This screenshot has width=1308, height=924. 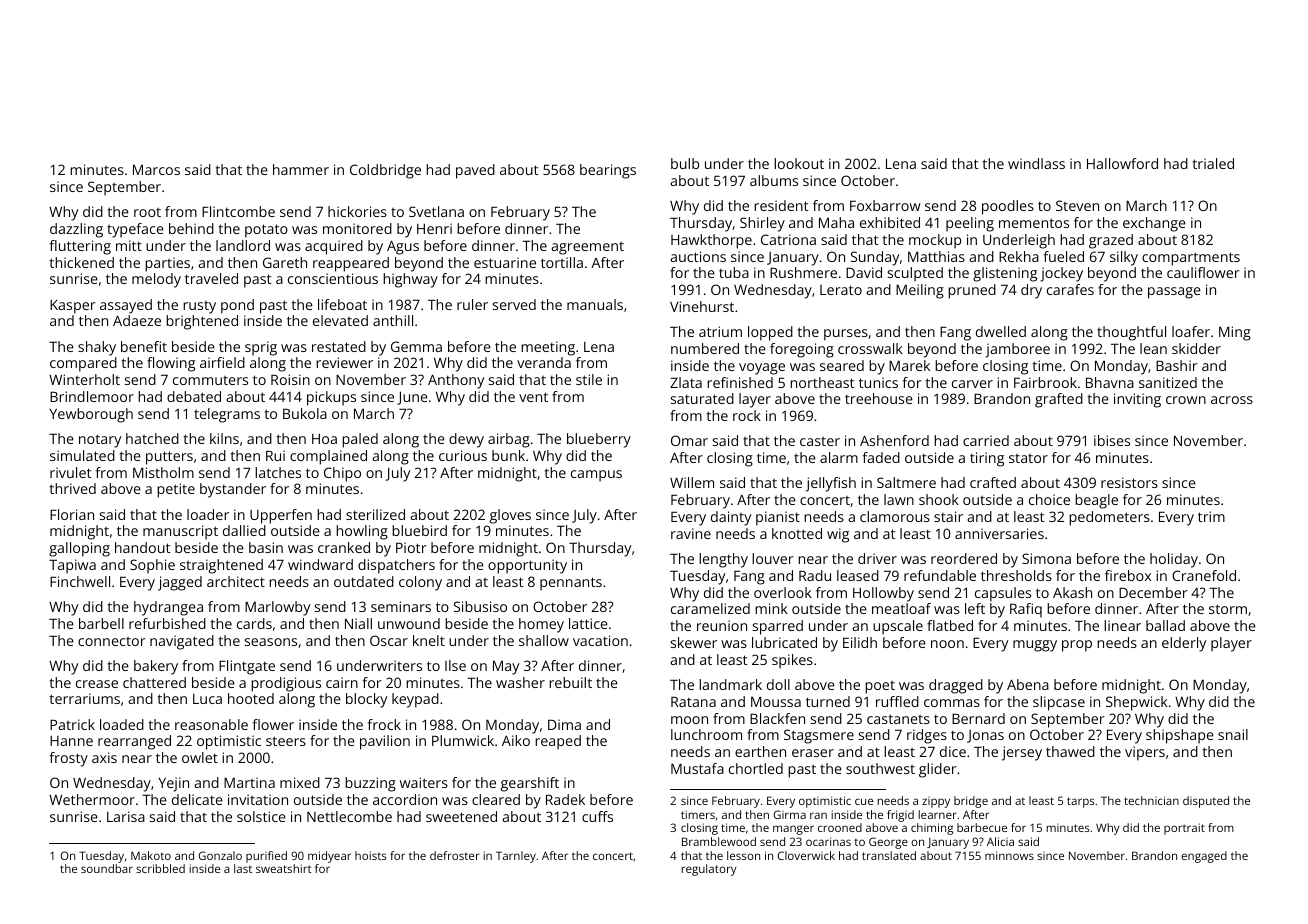 What do you see at coordinates (890, 222) in the screenshot?
I see `exhibited` at bounding box center [890, 222].
